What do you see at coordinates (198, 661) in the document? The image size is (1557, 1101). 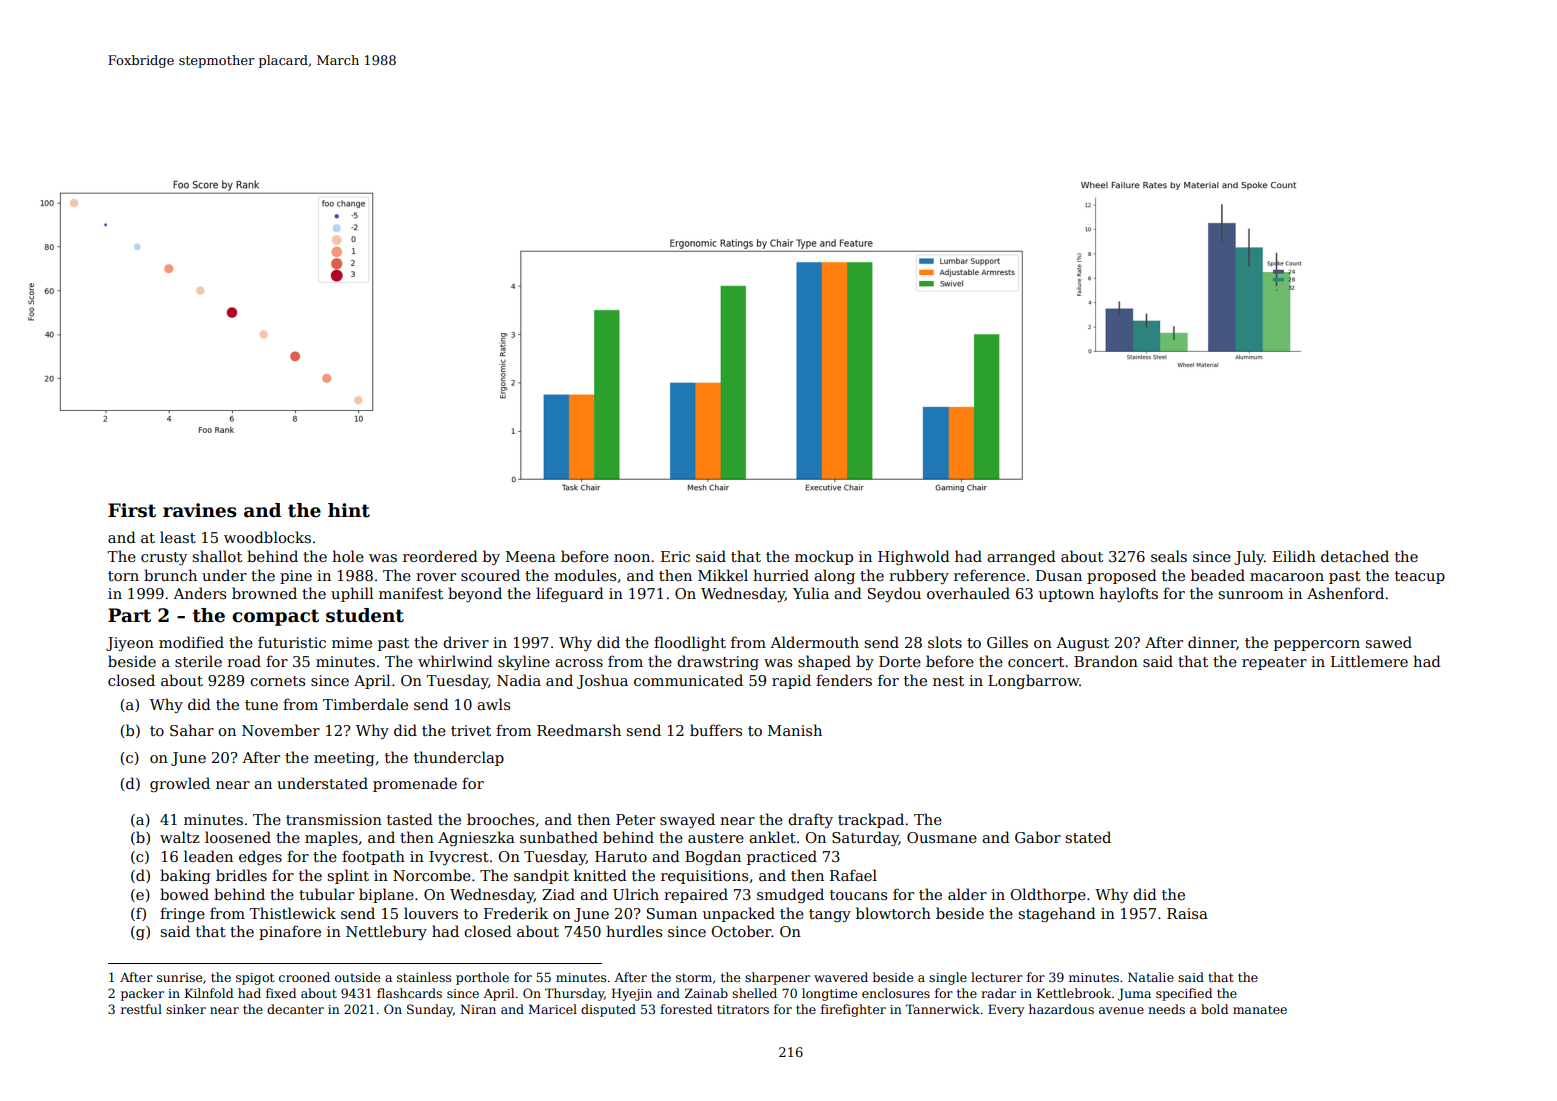 I see `sterile` at bounding box center [198, 661].
